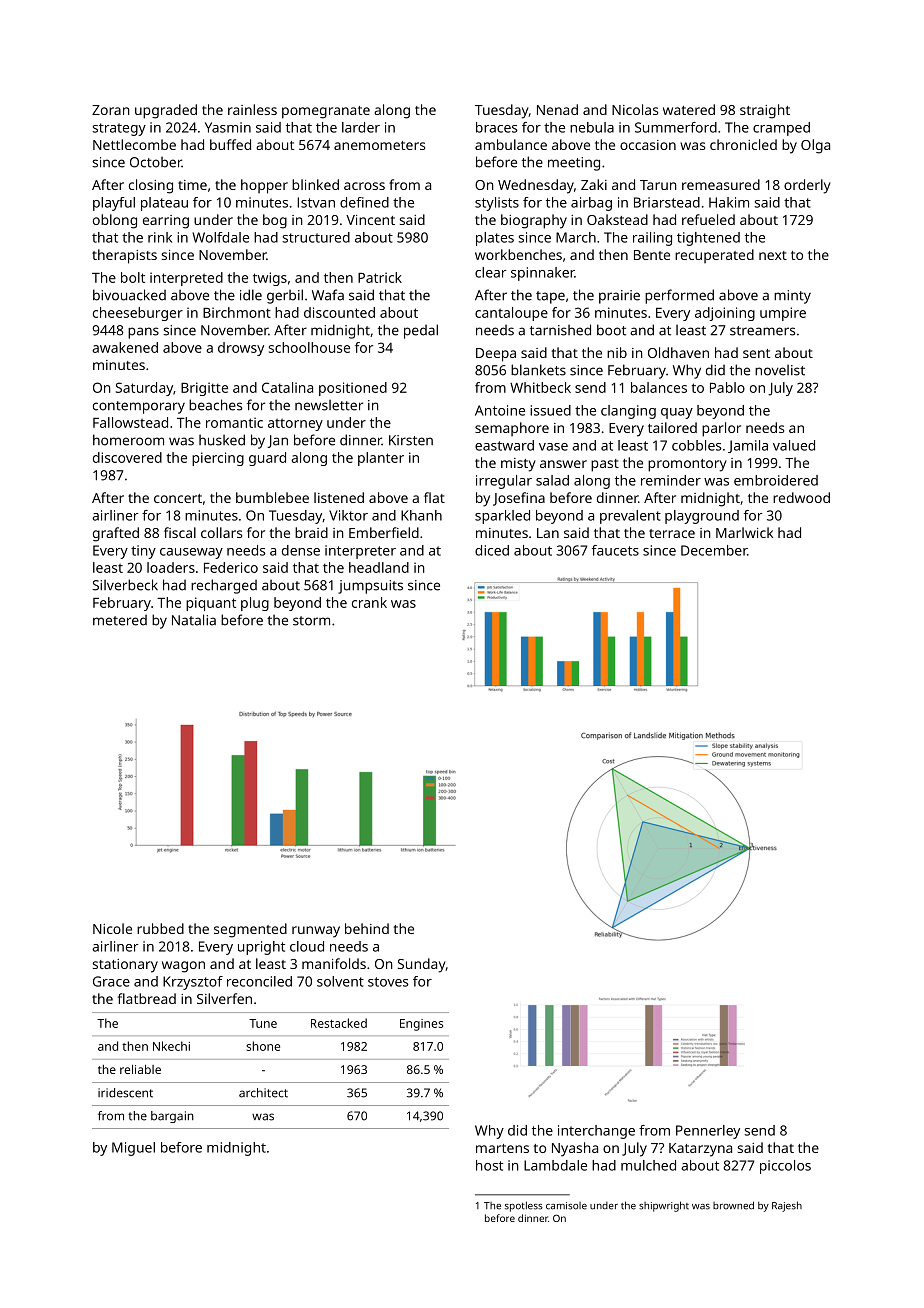 The height and width of the image is (1308, 924). Describe the element at coordinates (369, 602) in the image. I see `crank` at that location.
